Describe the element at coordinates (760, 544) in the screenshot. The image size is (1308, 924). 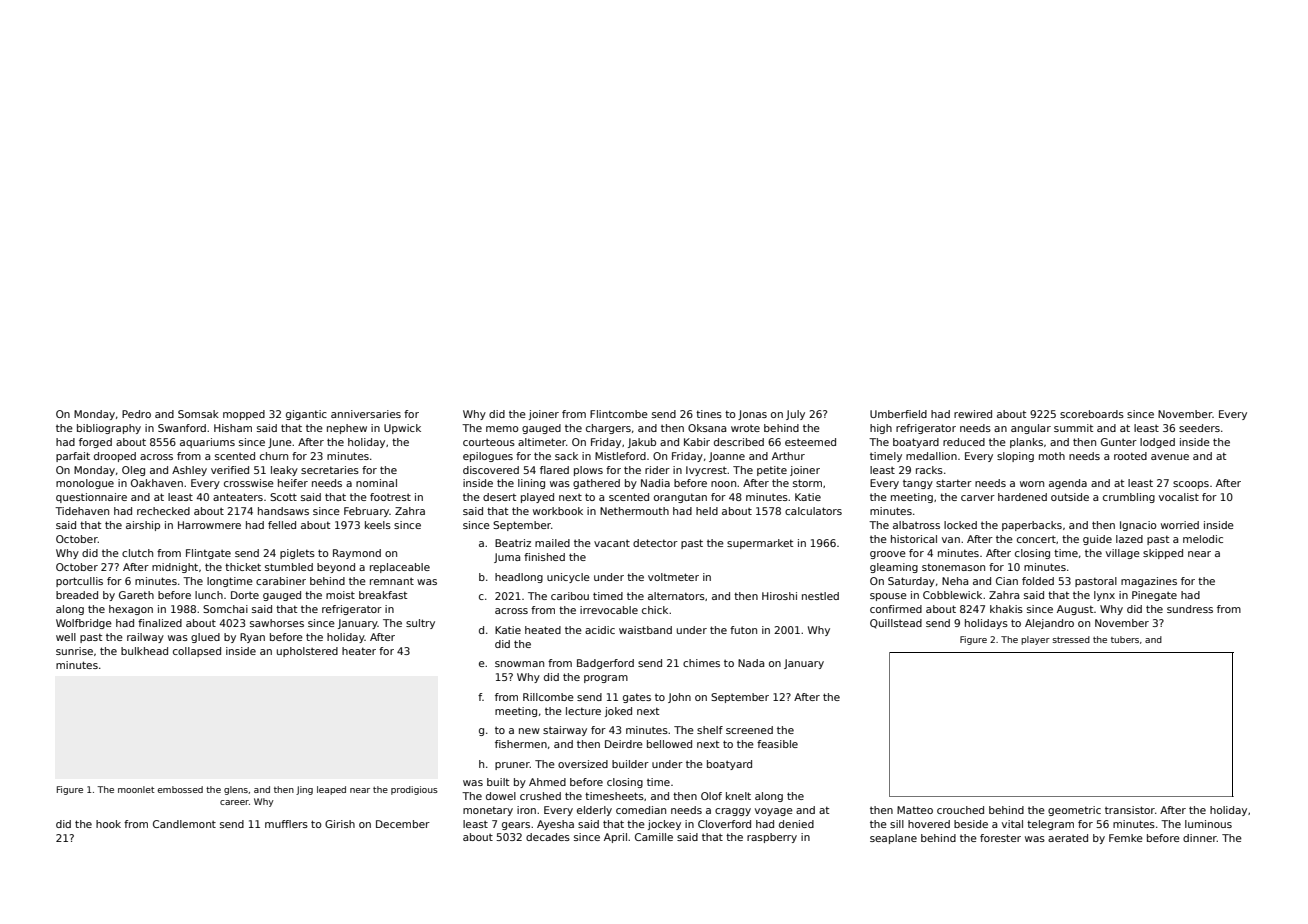
I see `supermarket` at that location.
